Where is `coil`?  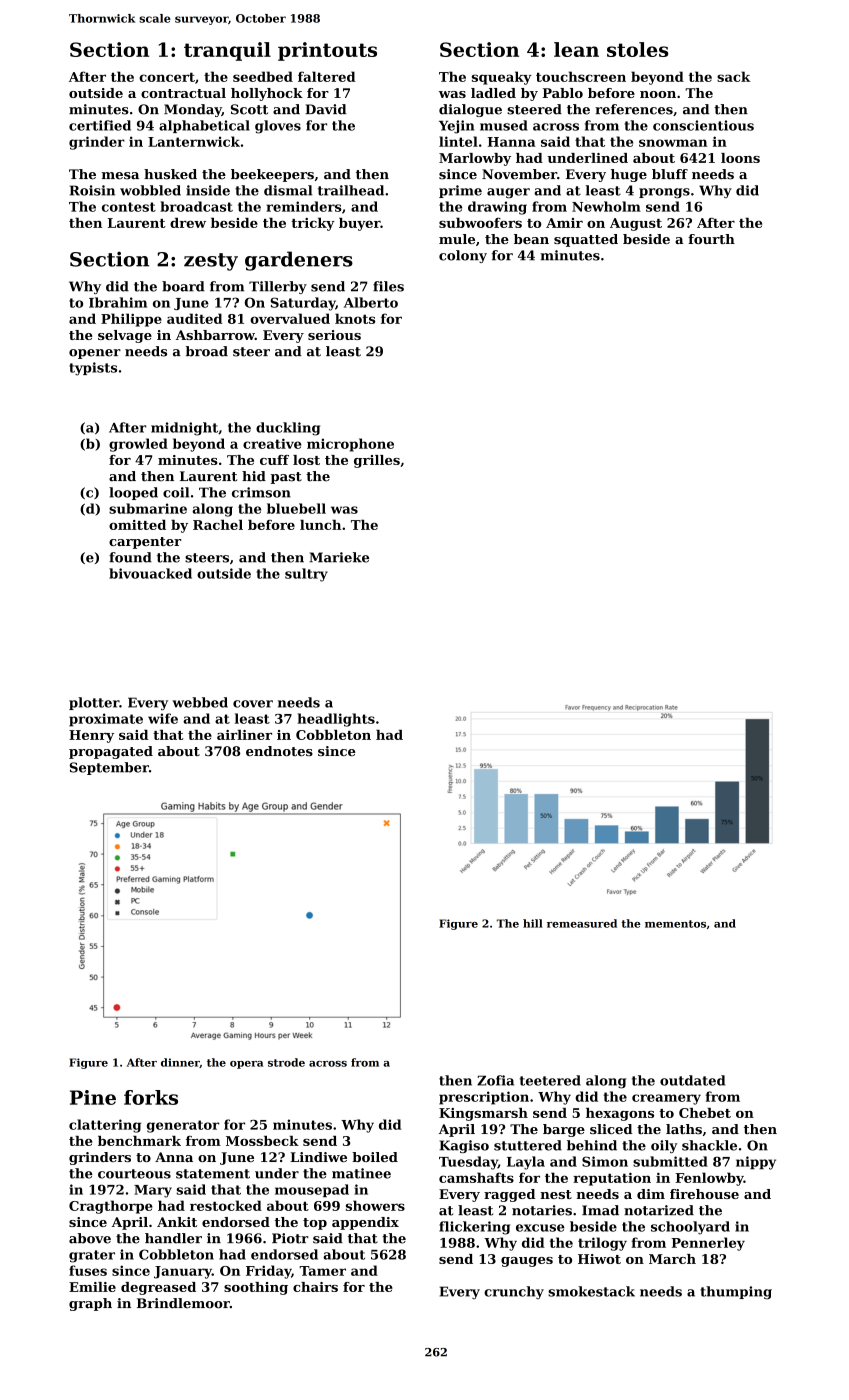 coil is located at coordinates (176, 492).
